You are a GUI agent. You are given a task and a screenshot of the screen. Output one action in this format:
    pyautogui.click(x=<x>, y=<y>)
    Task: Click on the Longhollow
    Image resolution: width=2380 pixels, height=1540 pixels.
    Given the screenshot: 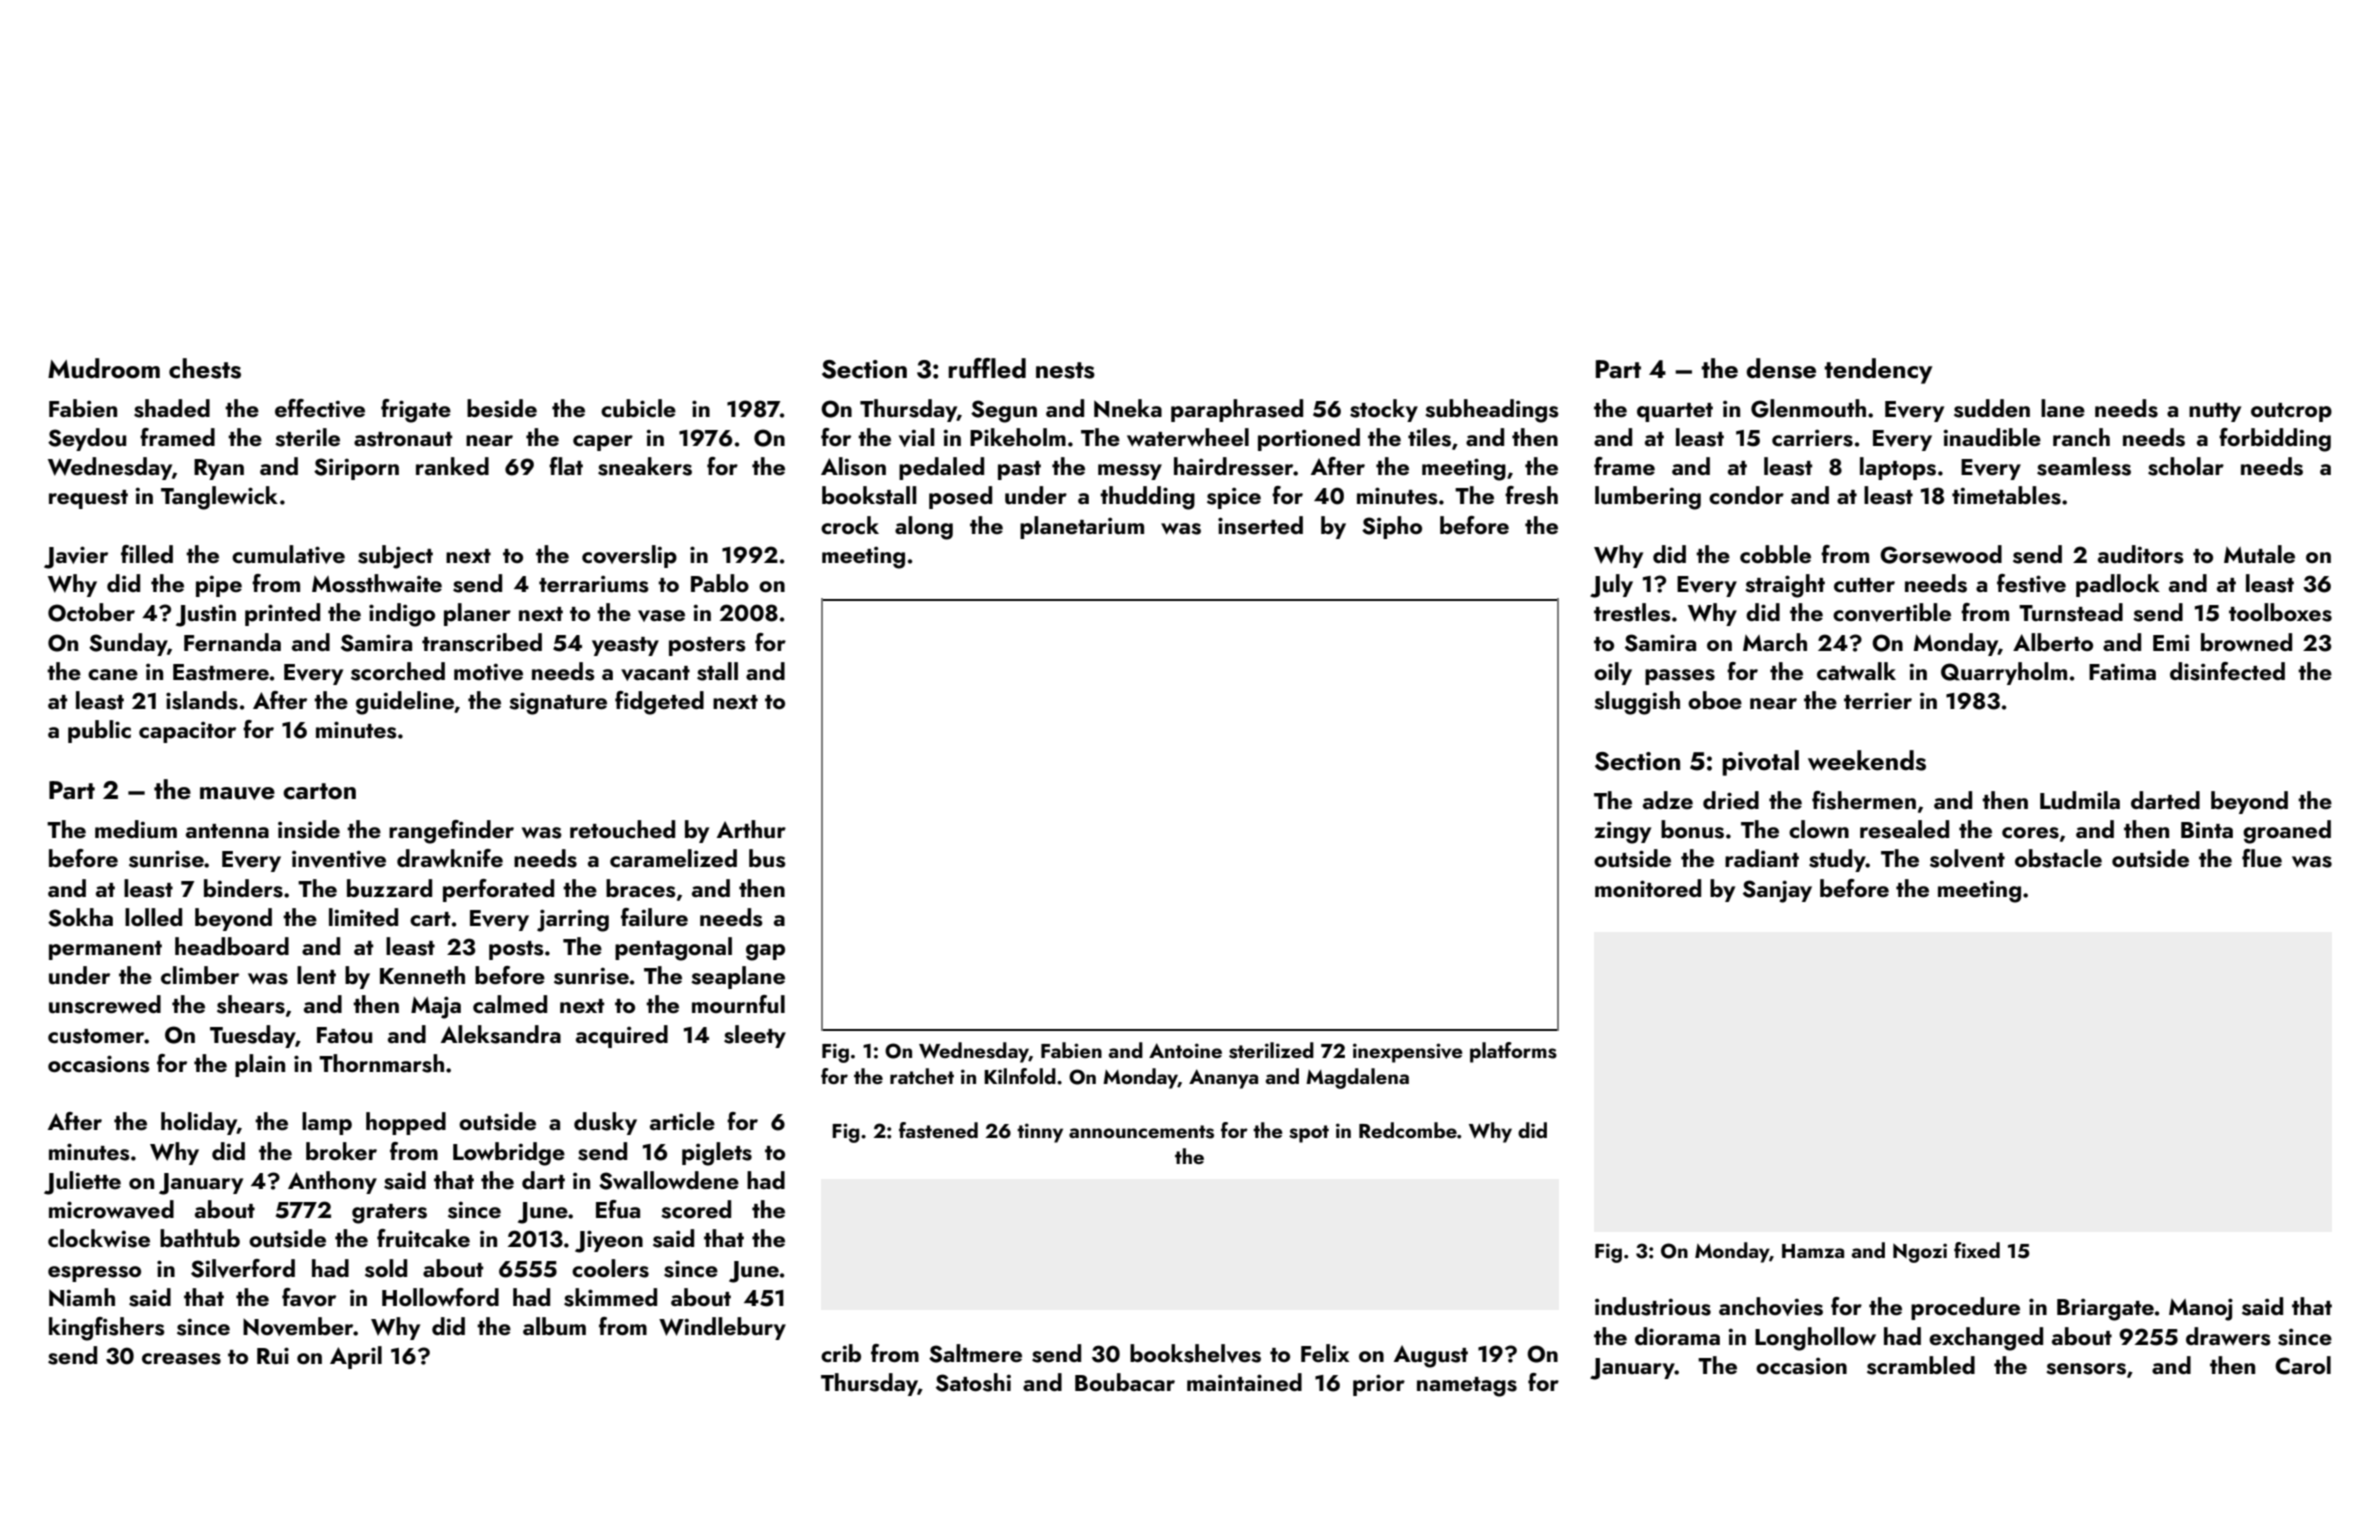 What is the action you would take?
    pyautogui.click(x=1815, y=1339)
